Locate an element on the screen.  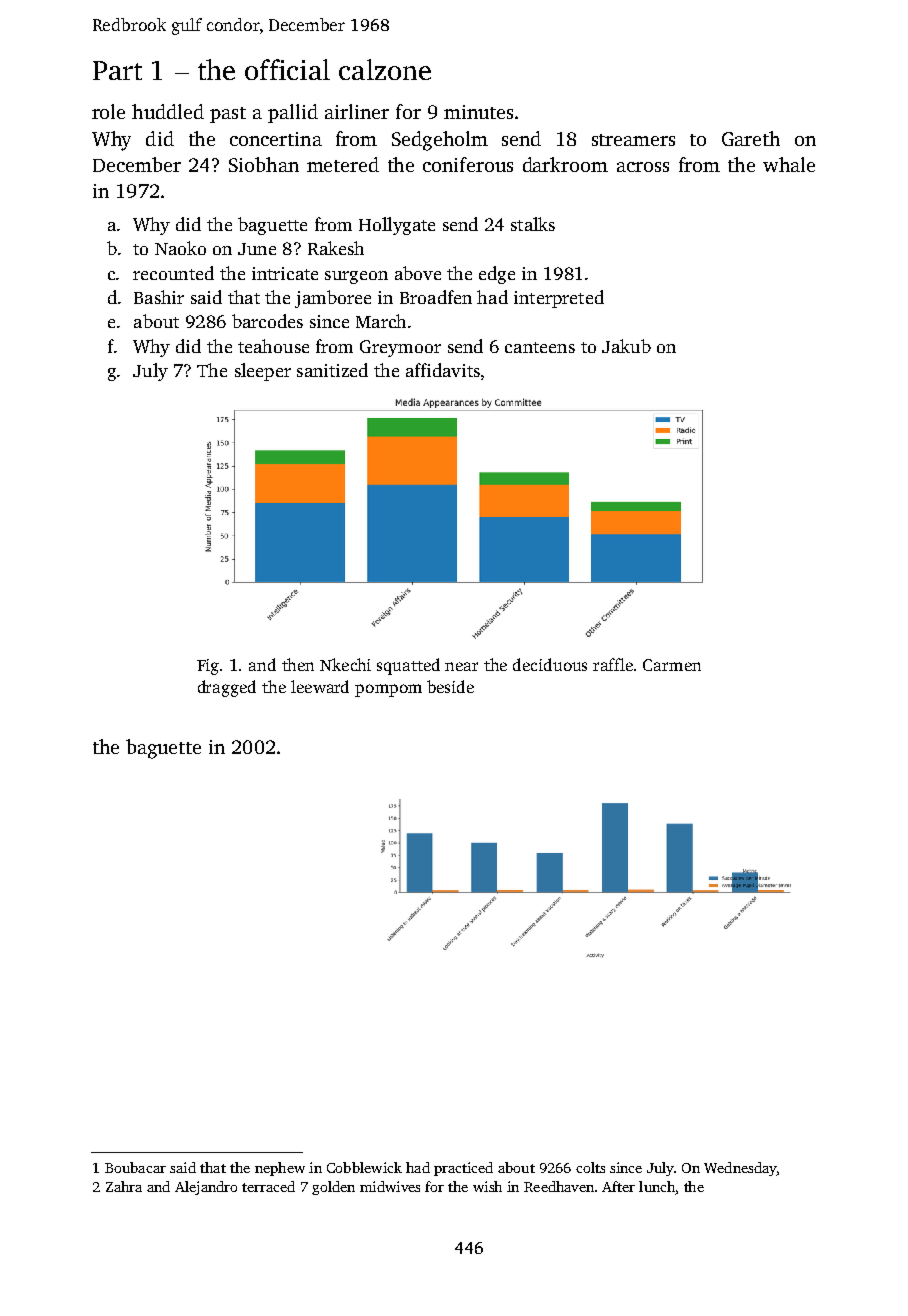
official is located at coordinates (287, 69).
